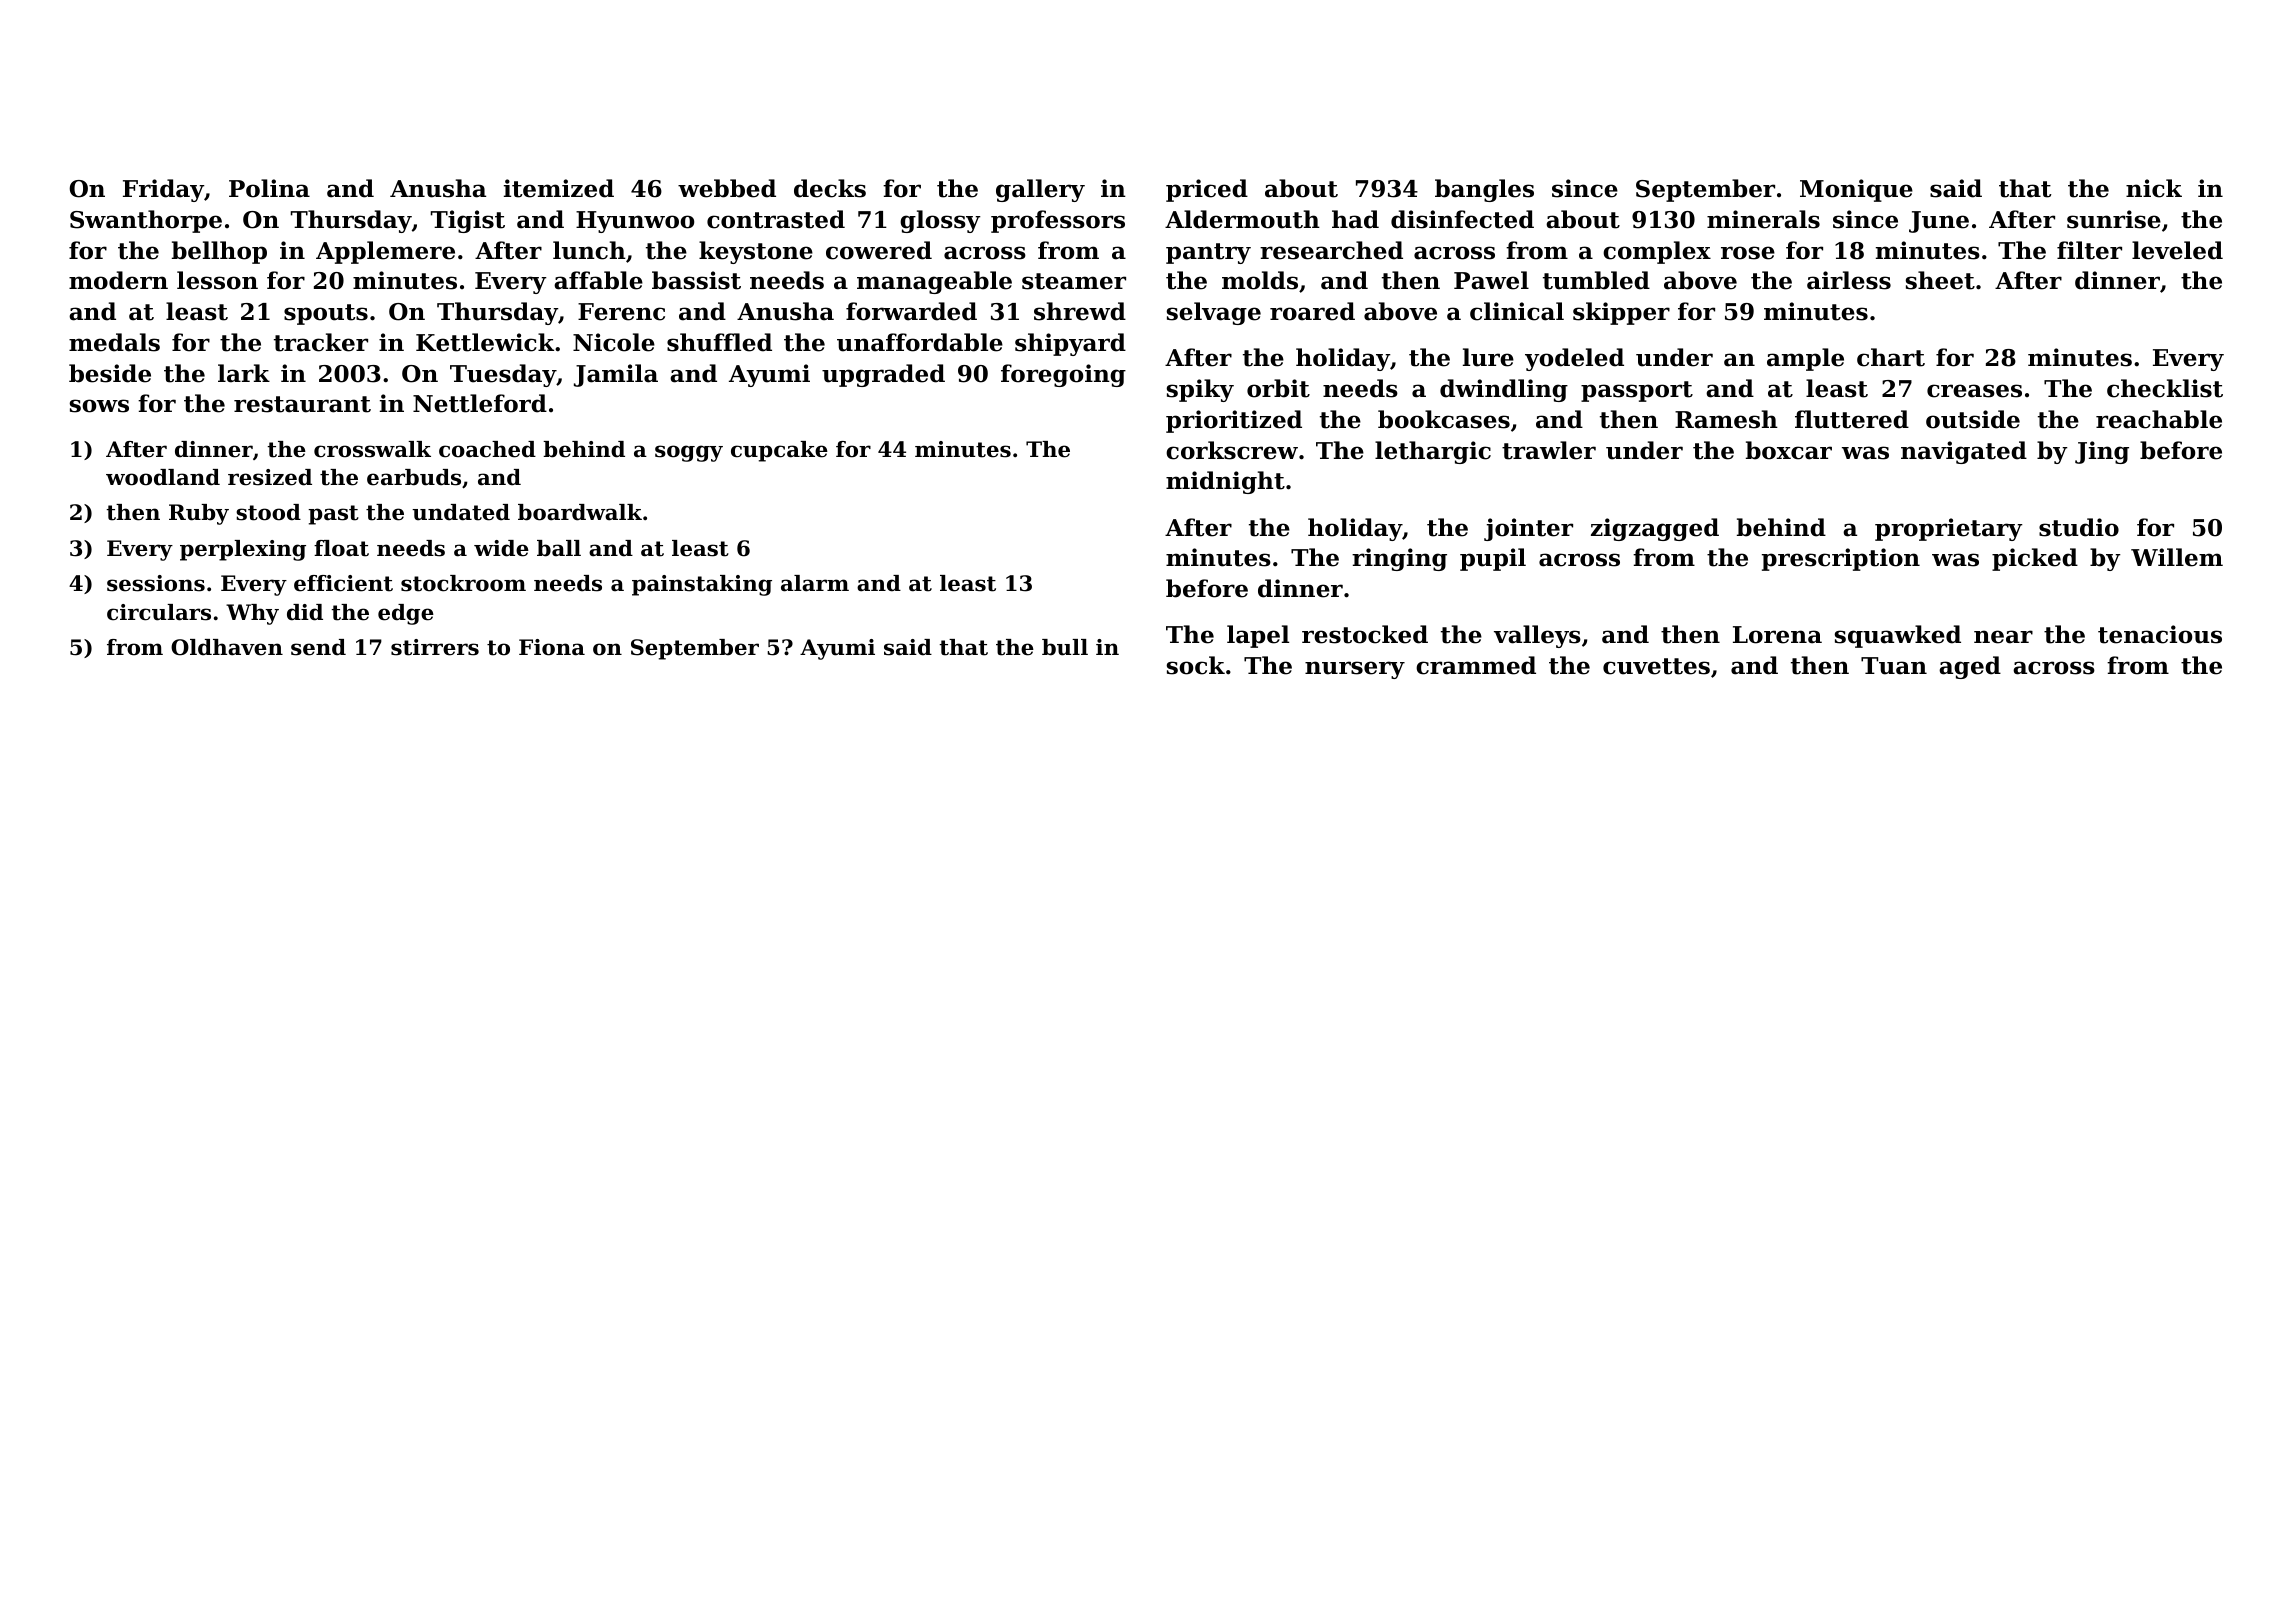  Describe the element at coordinates (1949, 529) in the image. I see `proprietary` at that location.
